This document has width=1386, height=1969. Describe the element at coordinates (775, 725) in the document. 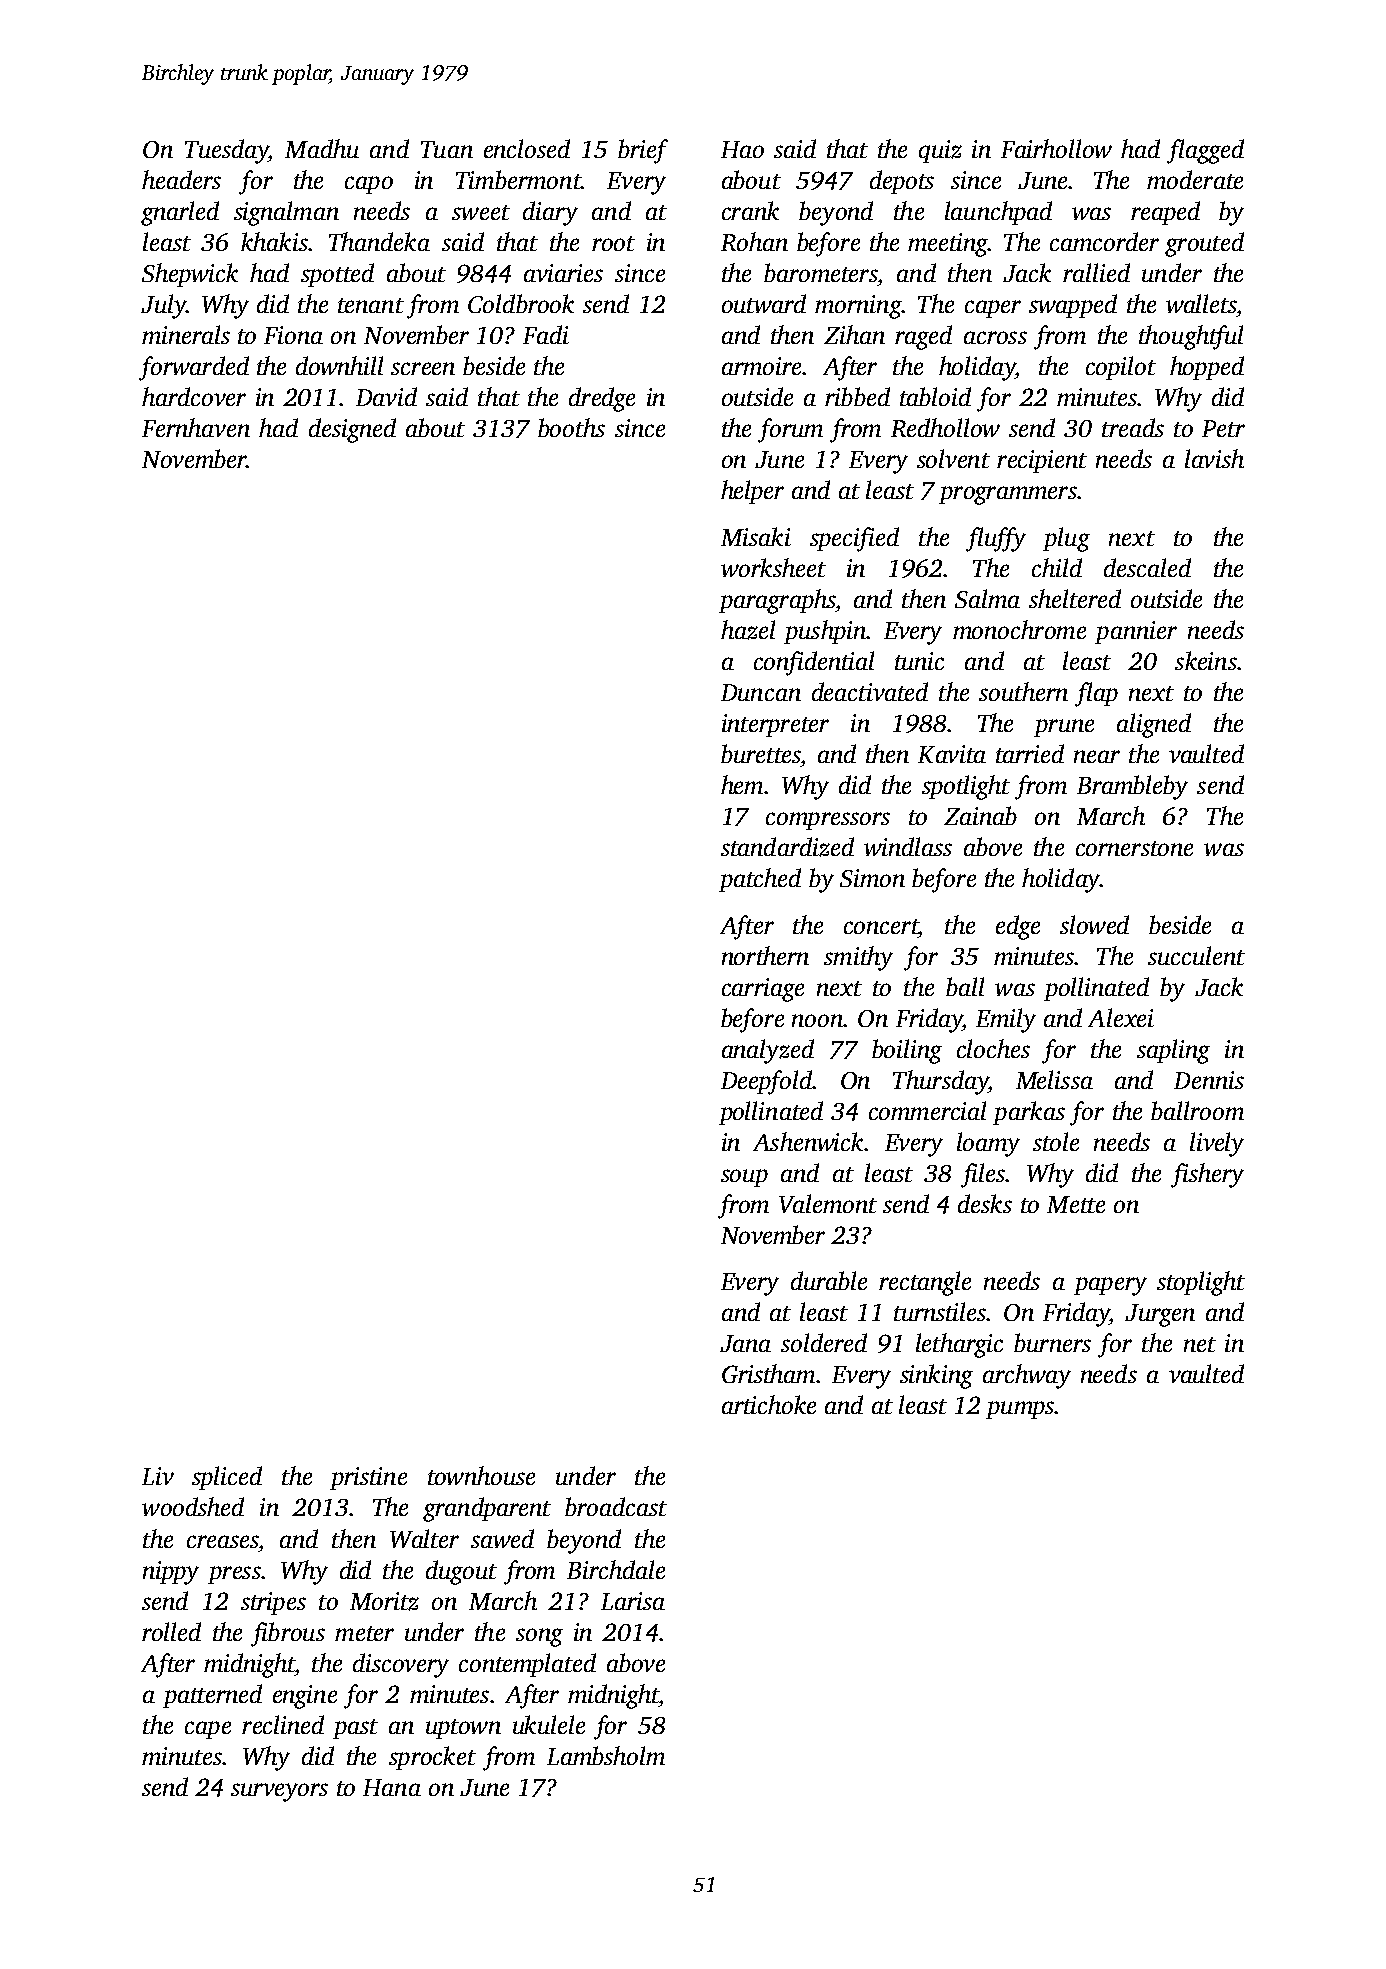

I see `interpreter` at that location.
